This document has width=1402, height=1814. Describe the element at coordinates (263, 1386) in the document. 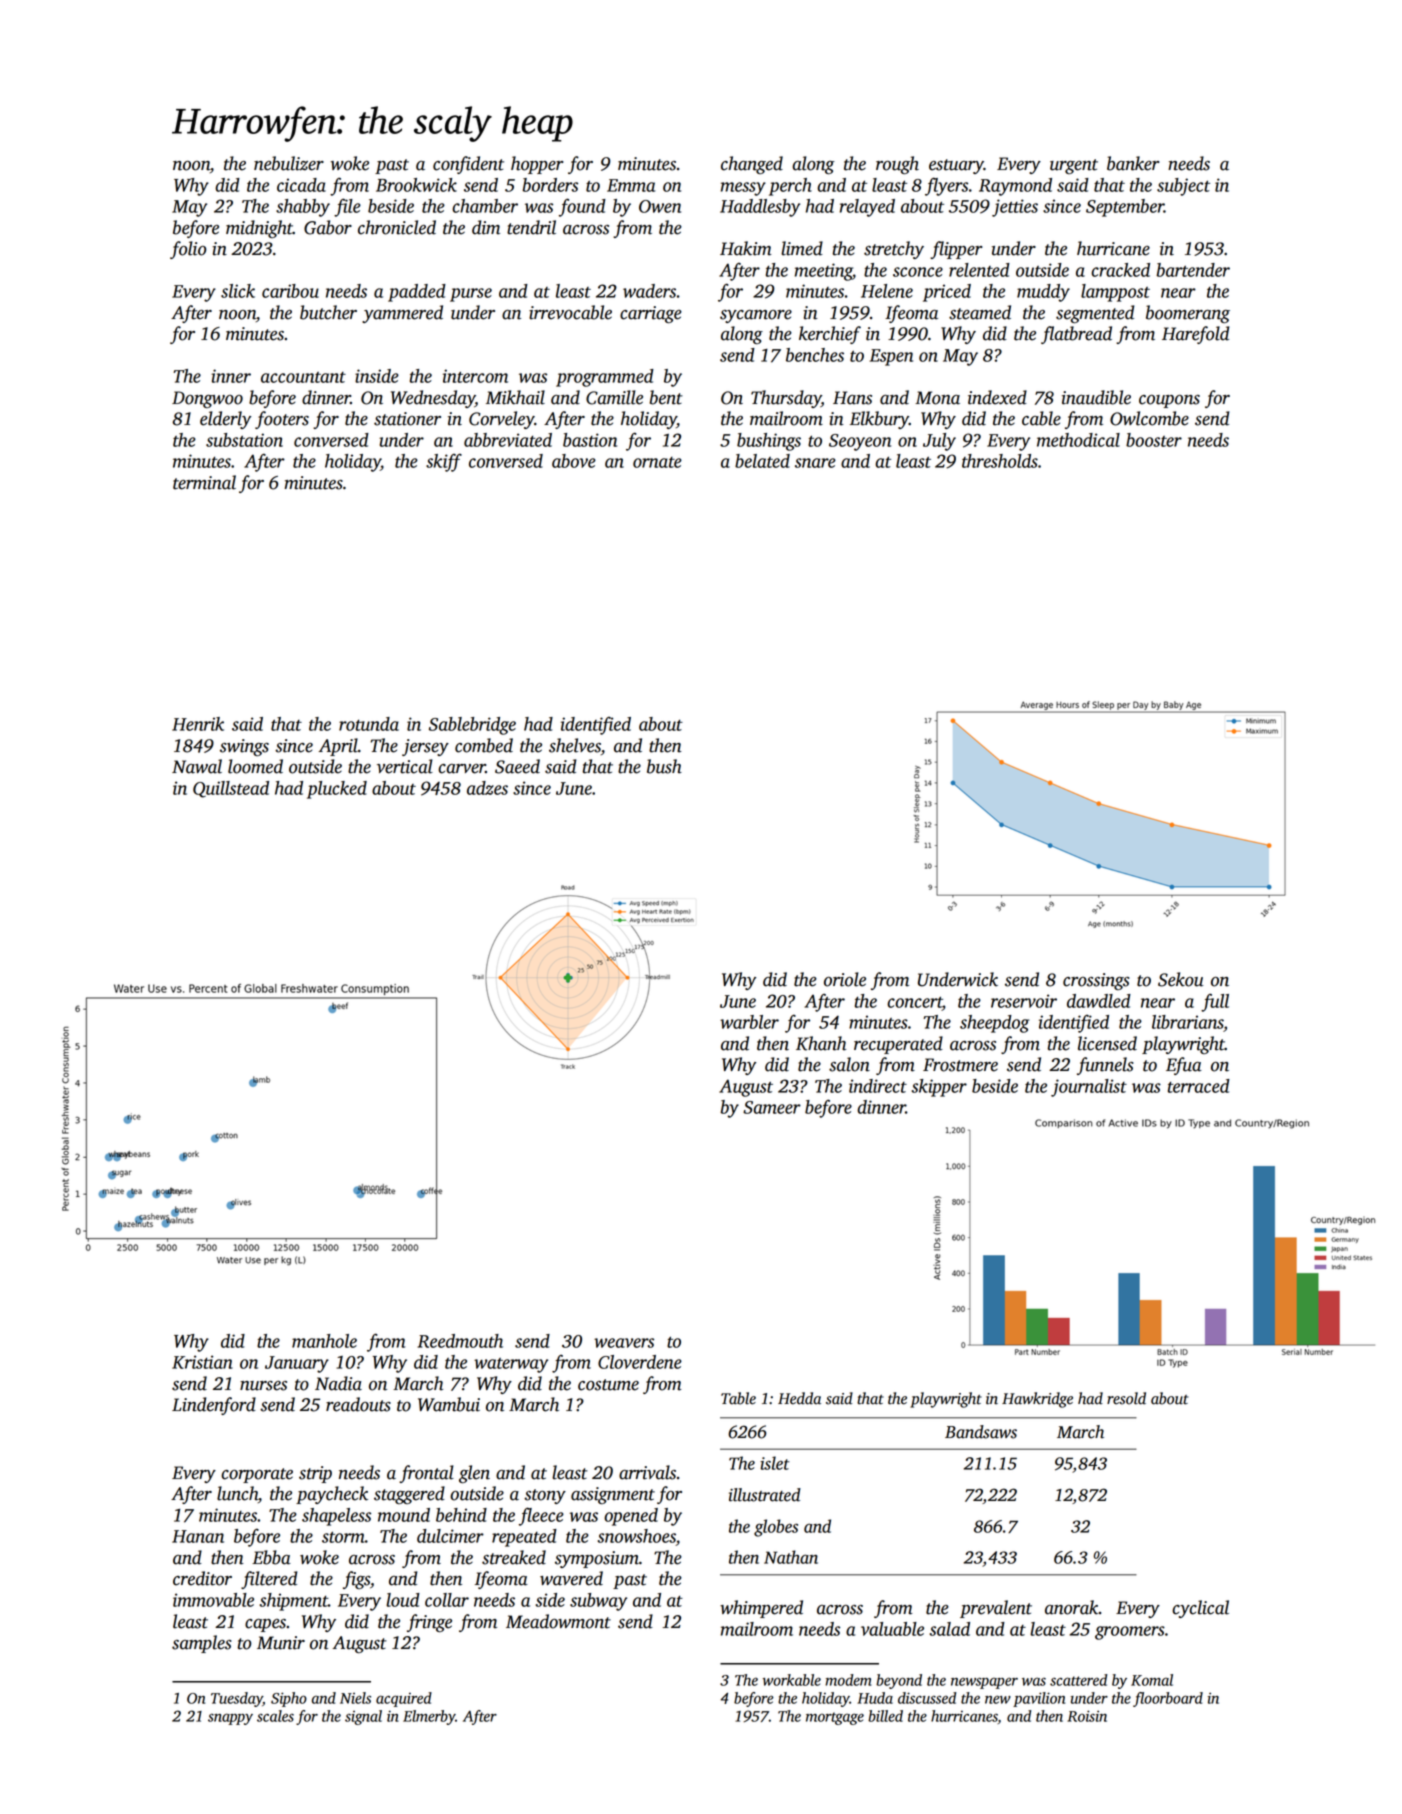

I see `nurses` at that location.
